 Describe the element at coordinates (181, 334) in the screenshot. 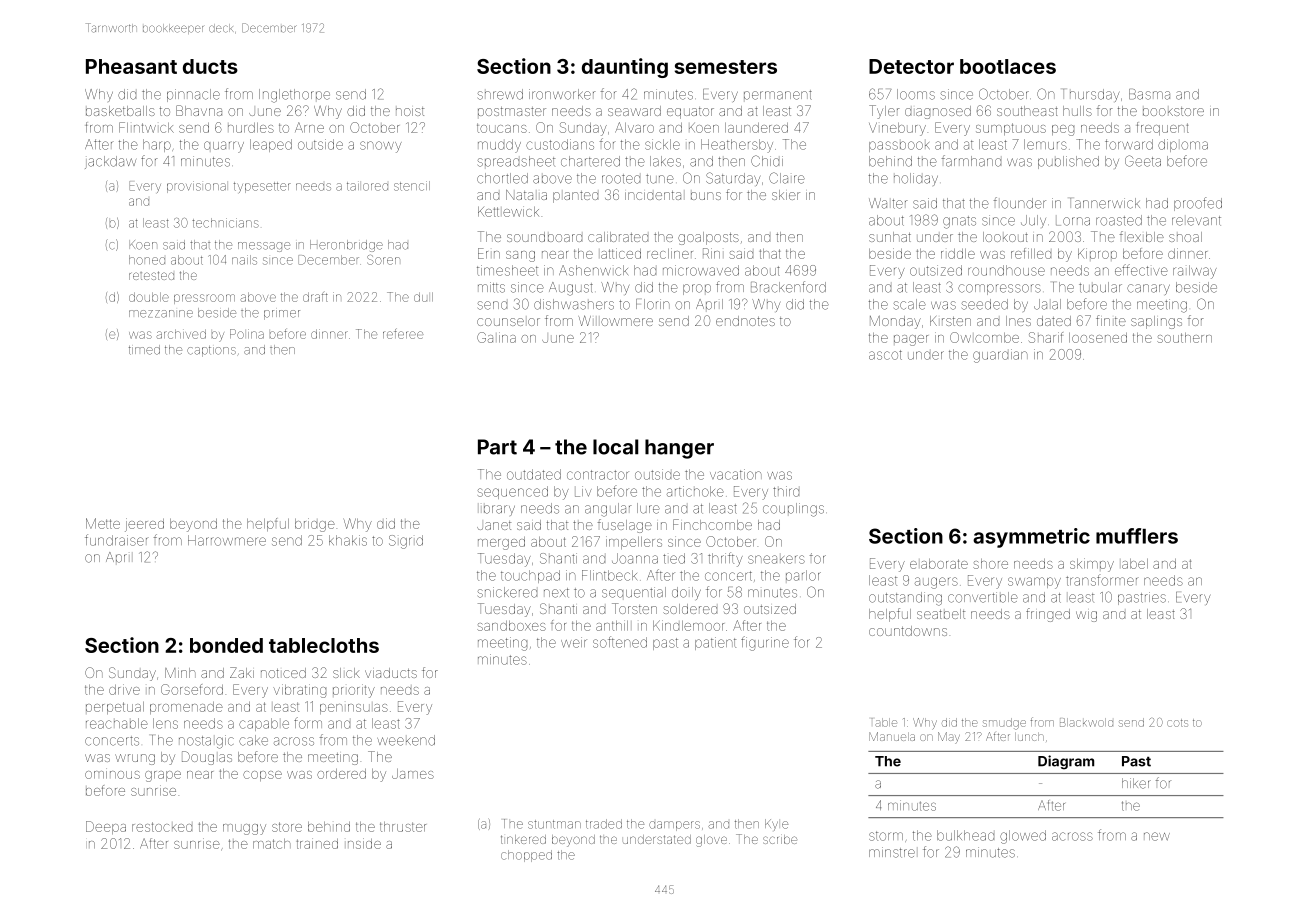

I see `archived` at that location.
